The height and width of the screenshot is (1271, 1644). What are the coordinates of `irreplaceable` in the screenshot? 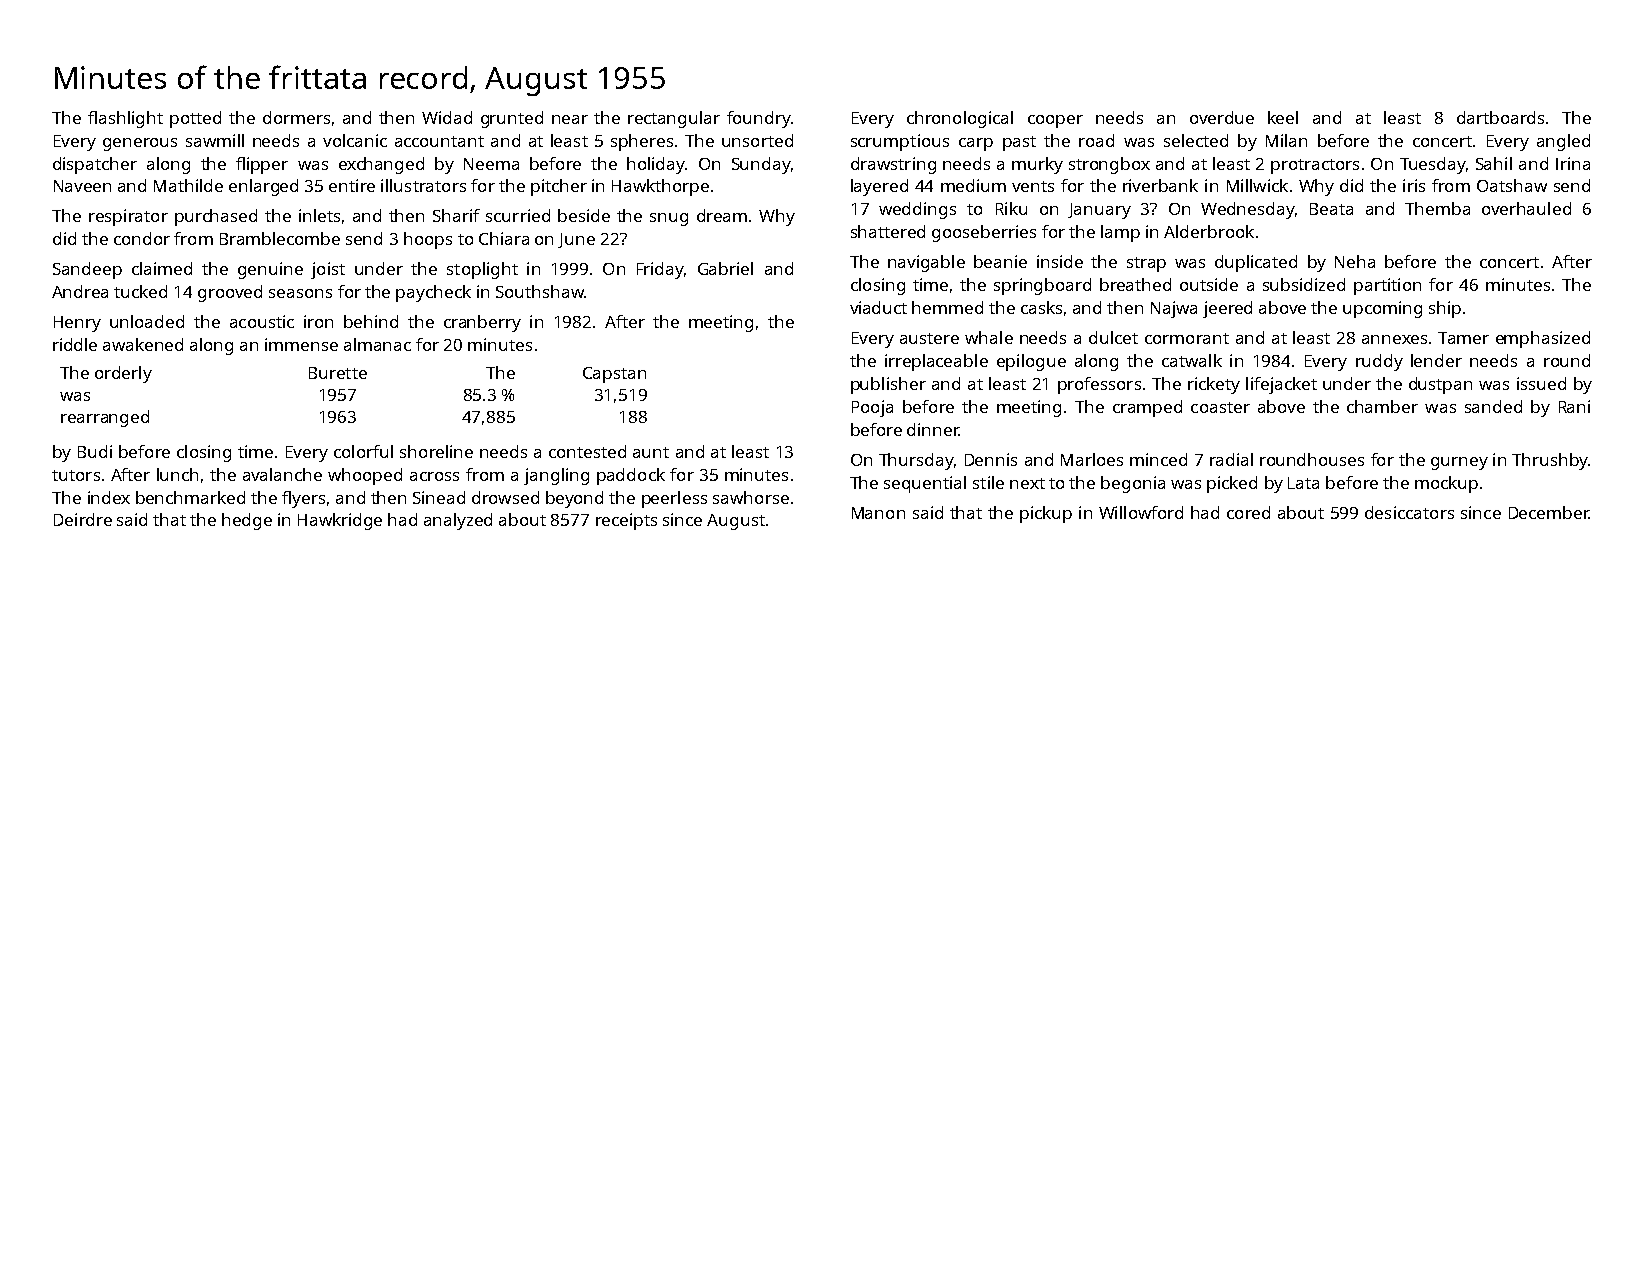 It's located at (936, 362).
